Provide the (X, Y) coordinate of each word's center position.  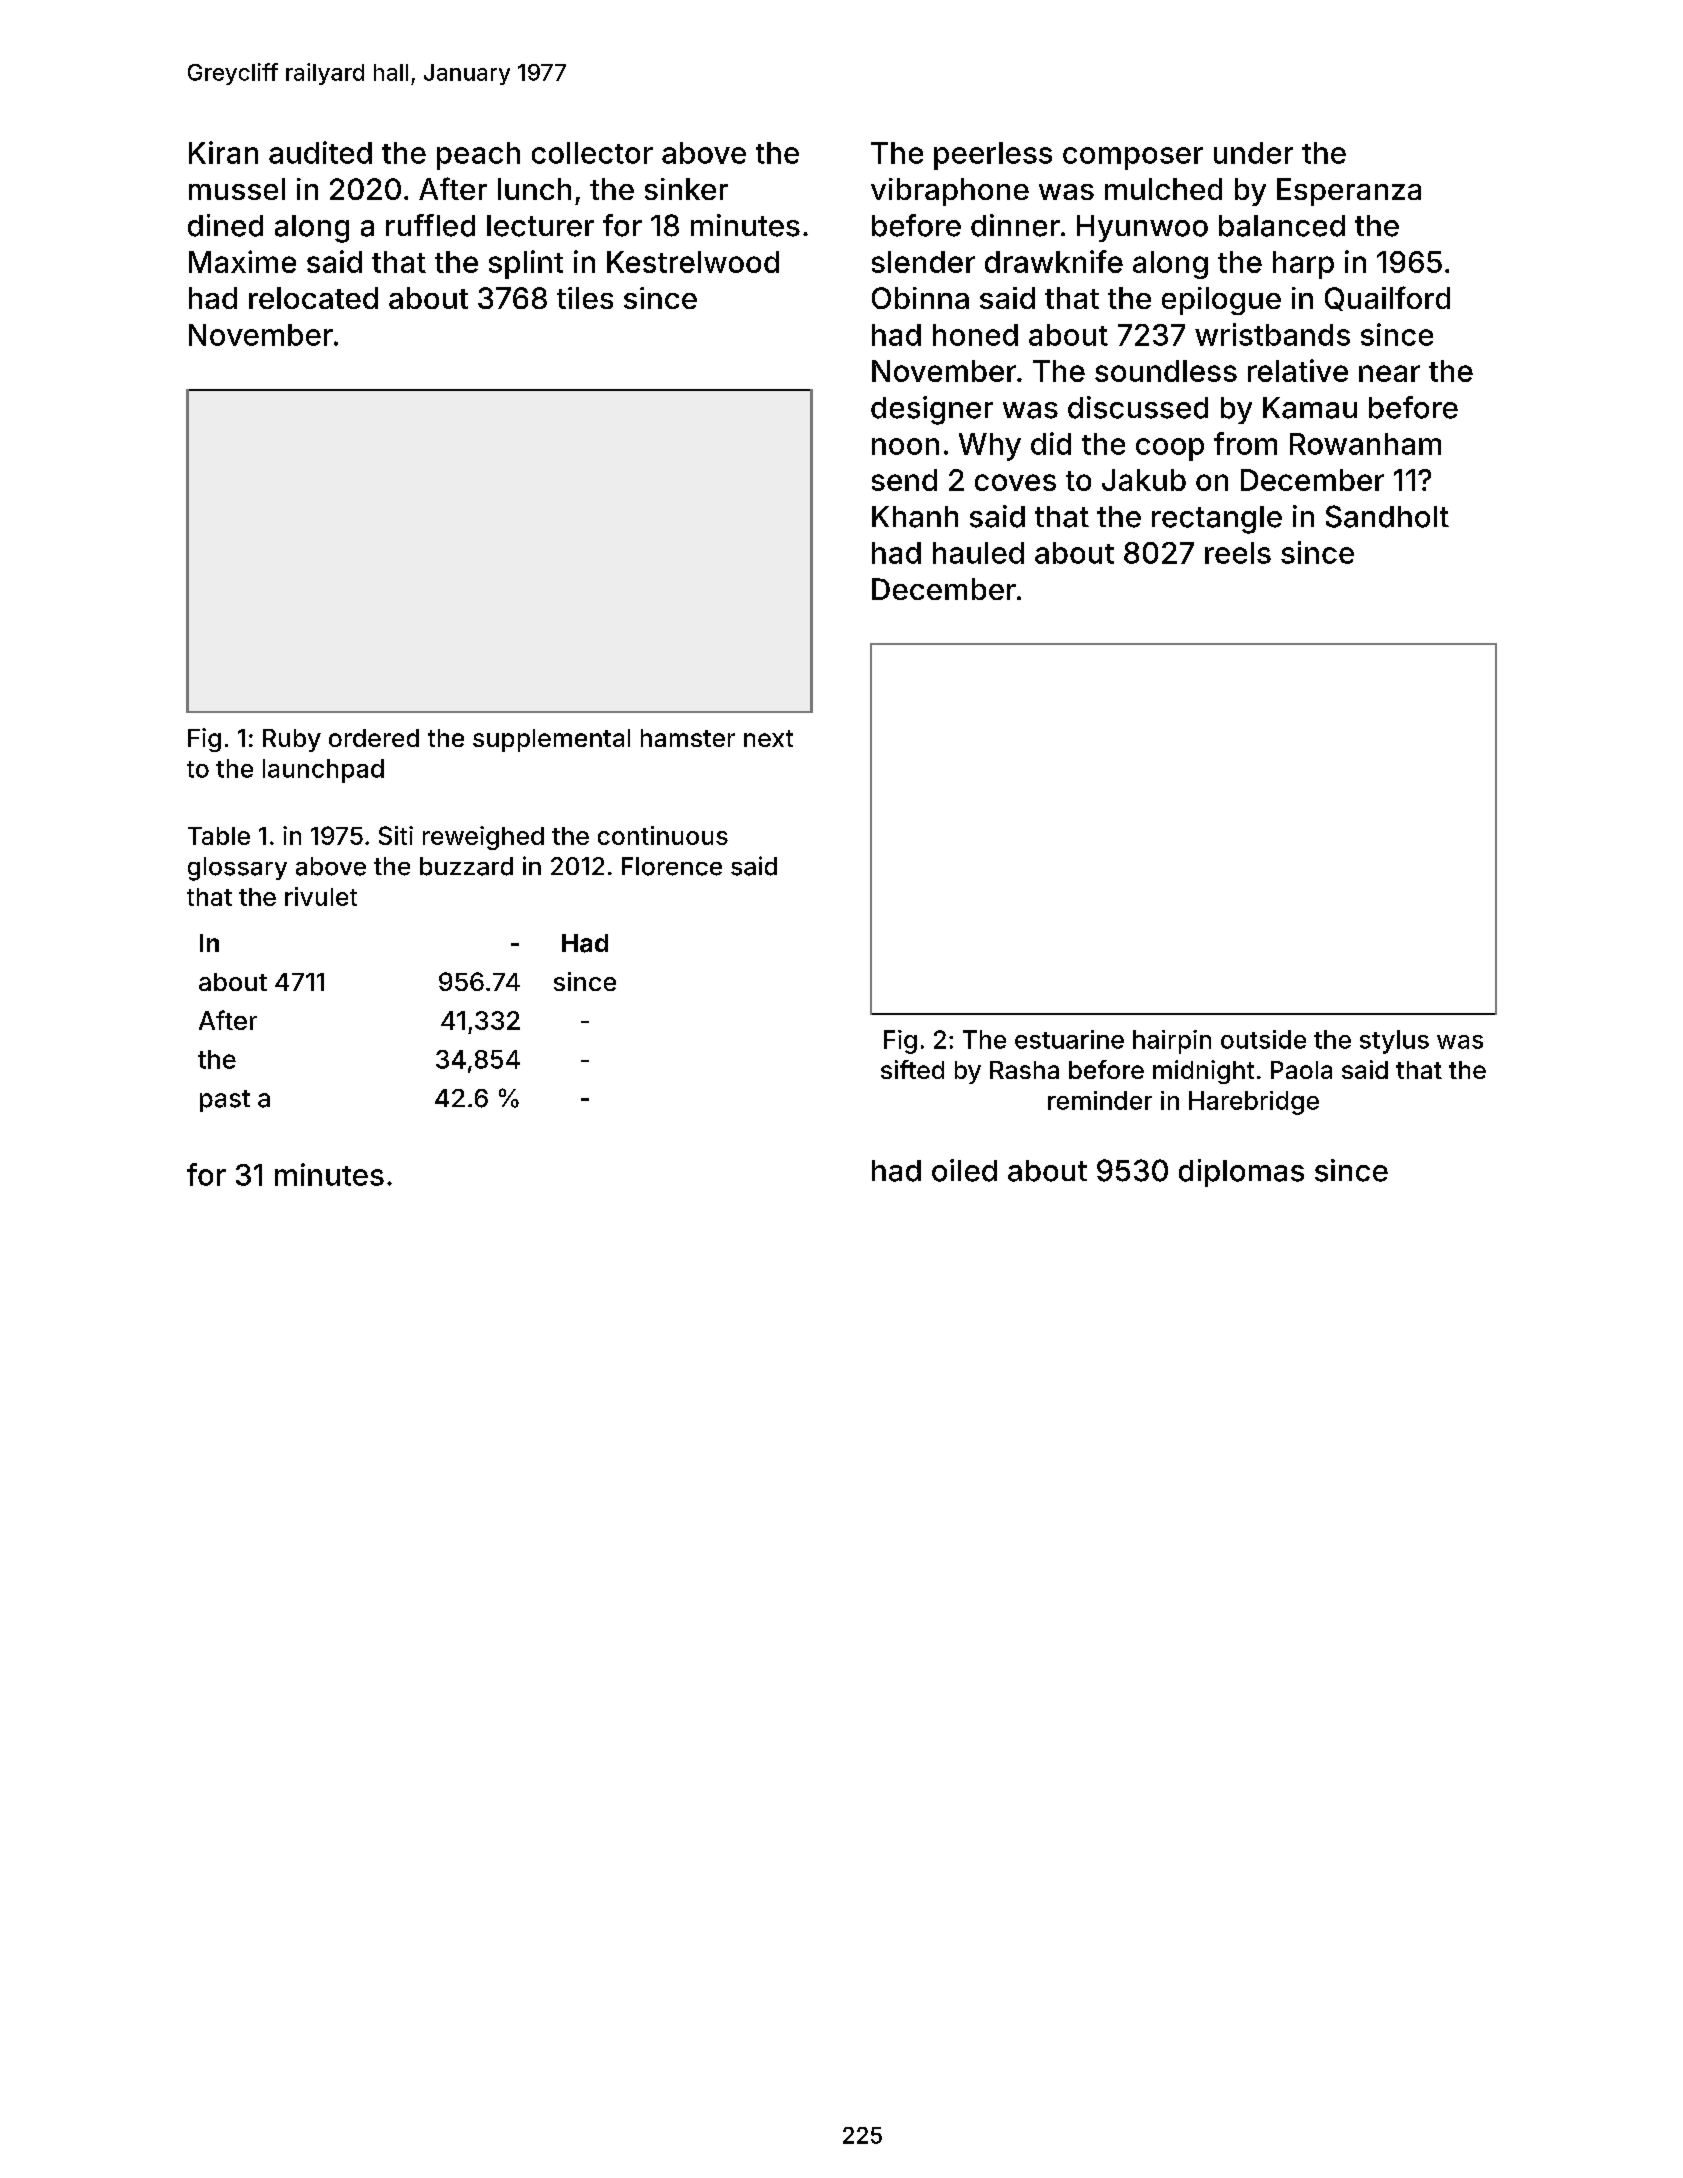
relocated (313, 298)
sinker (686, 189)
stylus (1394, 1042)
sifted (912, 1069)
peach (478, 156)
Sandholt (1387, 516)
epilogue (1221, 301)
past (225, 1101)
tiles (585, 298)
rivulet (321, 896)
